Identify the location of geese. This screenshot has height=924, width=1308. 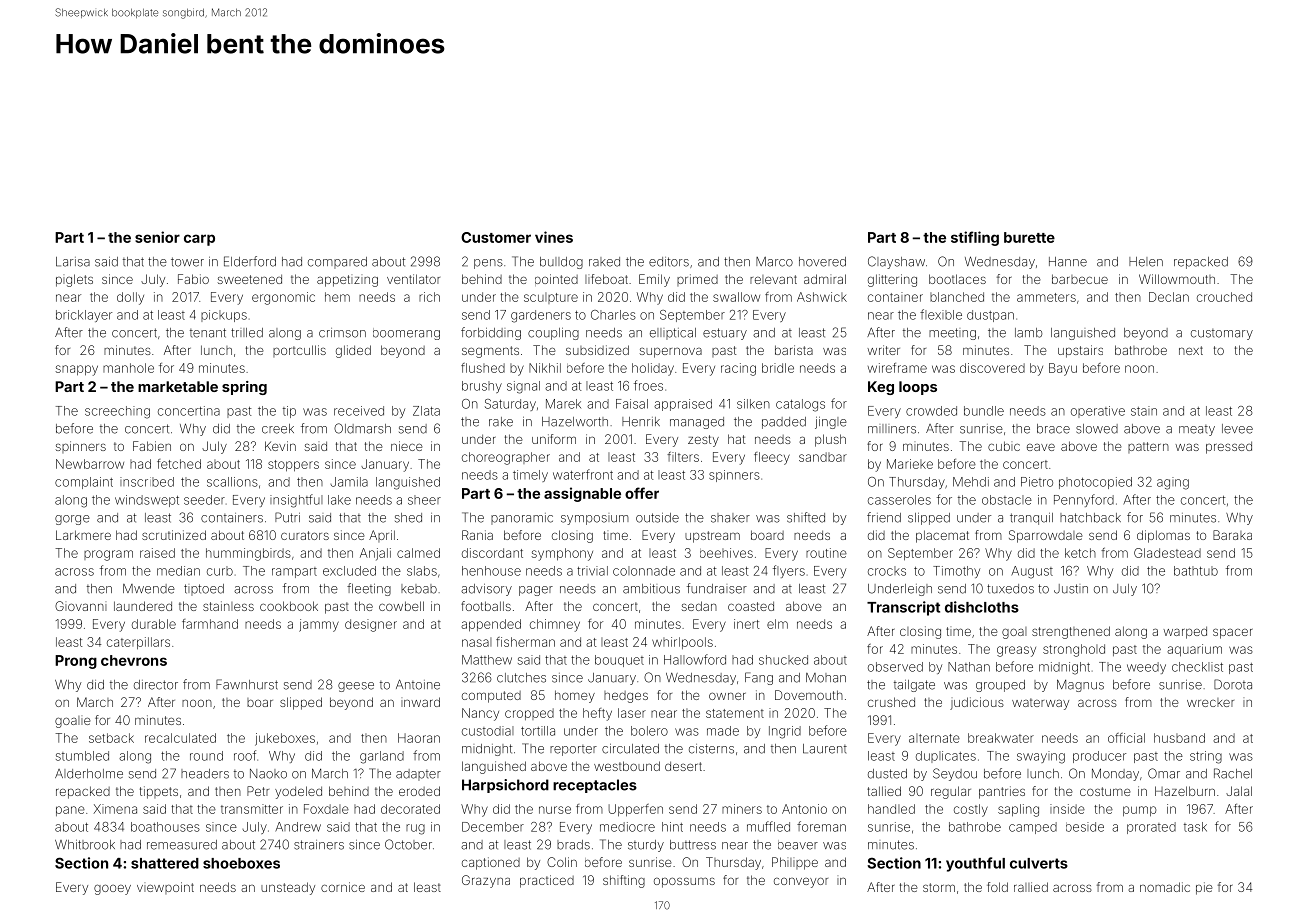
(356, 687).
